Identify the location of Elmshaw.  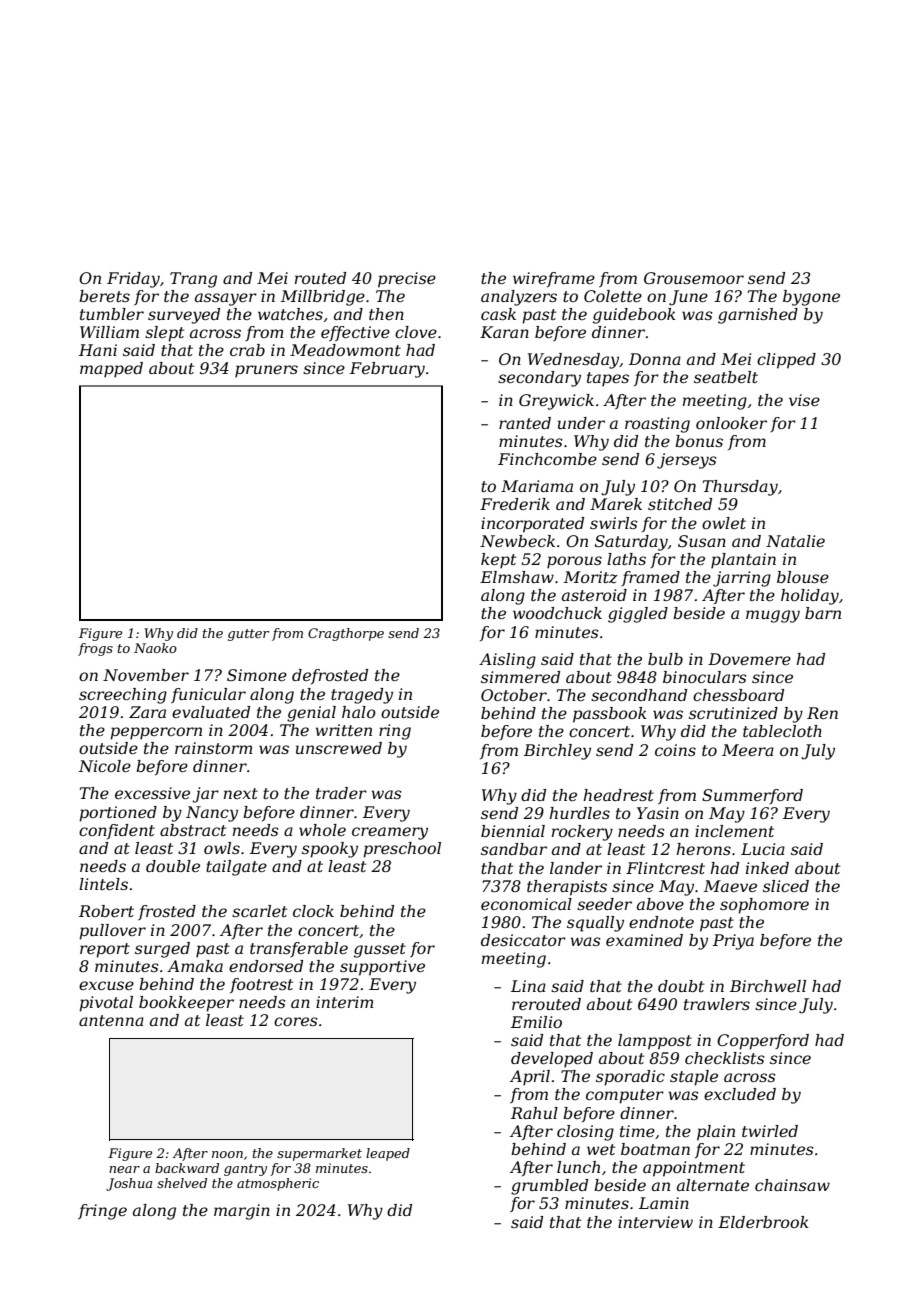
(517, 577).
